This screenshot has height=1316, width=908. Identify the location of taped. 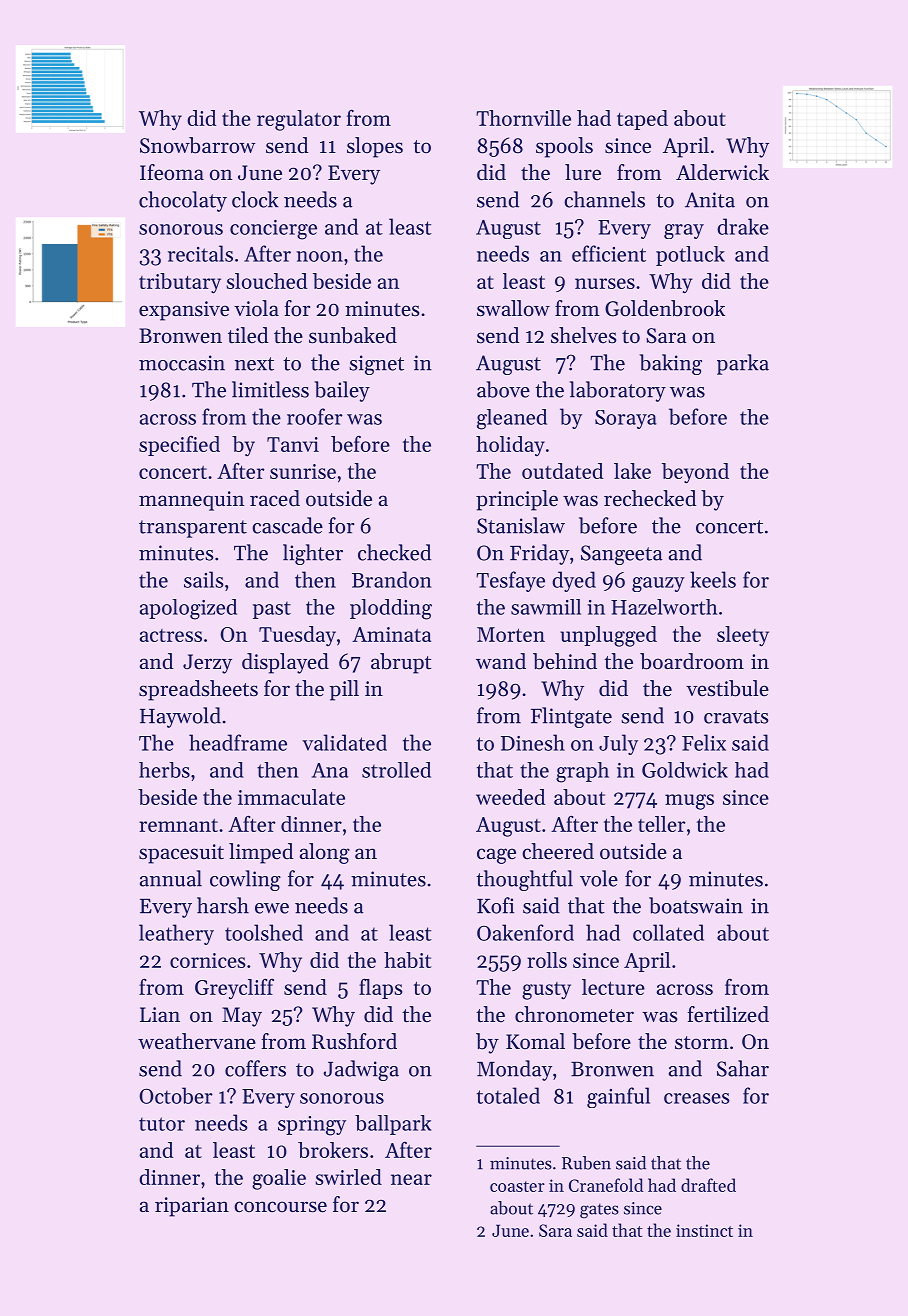
(642, 120).
